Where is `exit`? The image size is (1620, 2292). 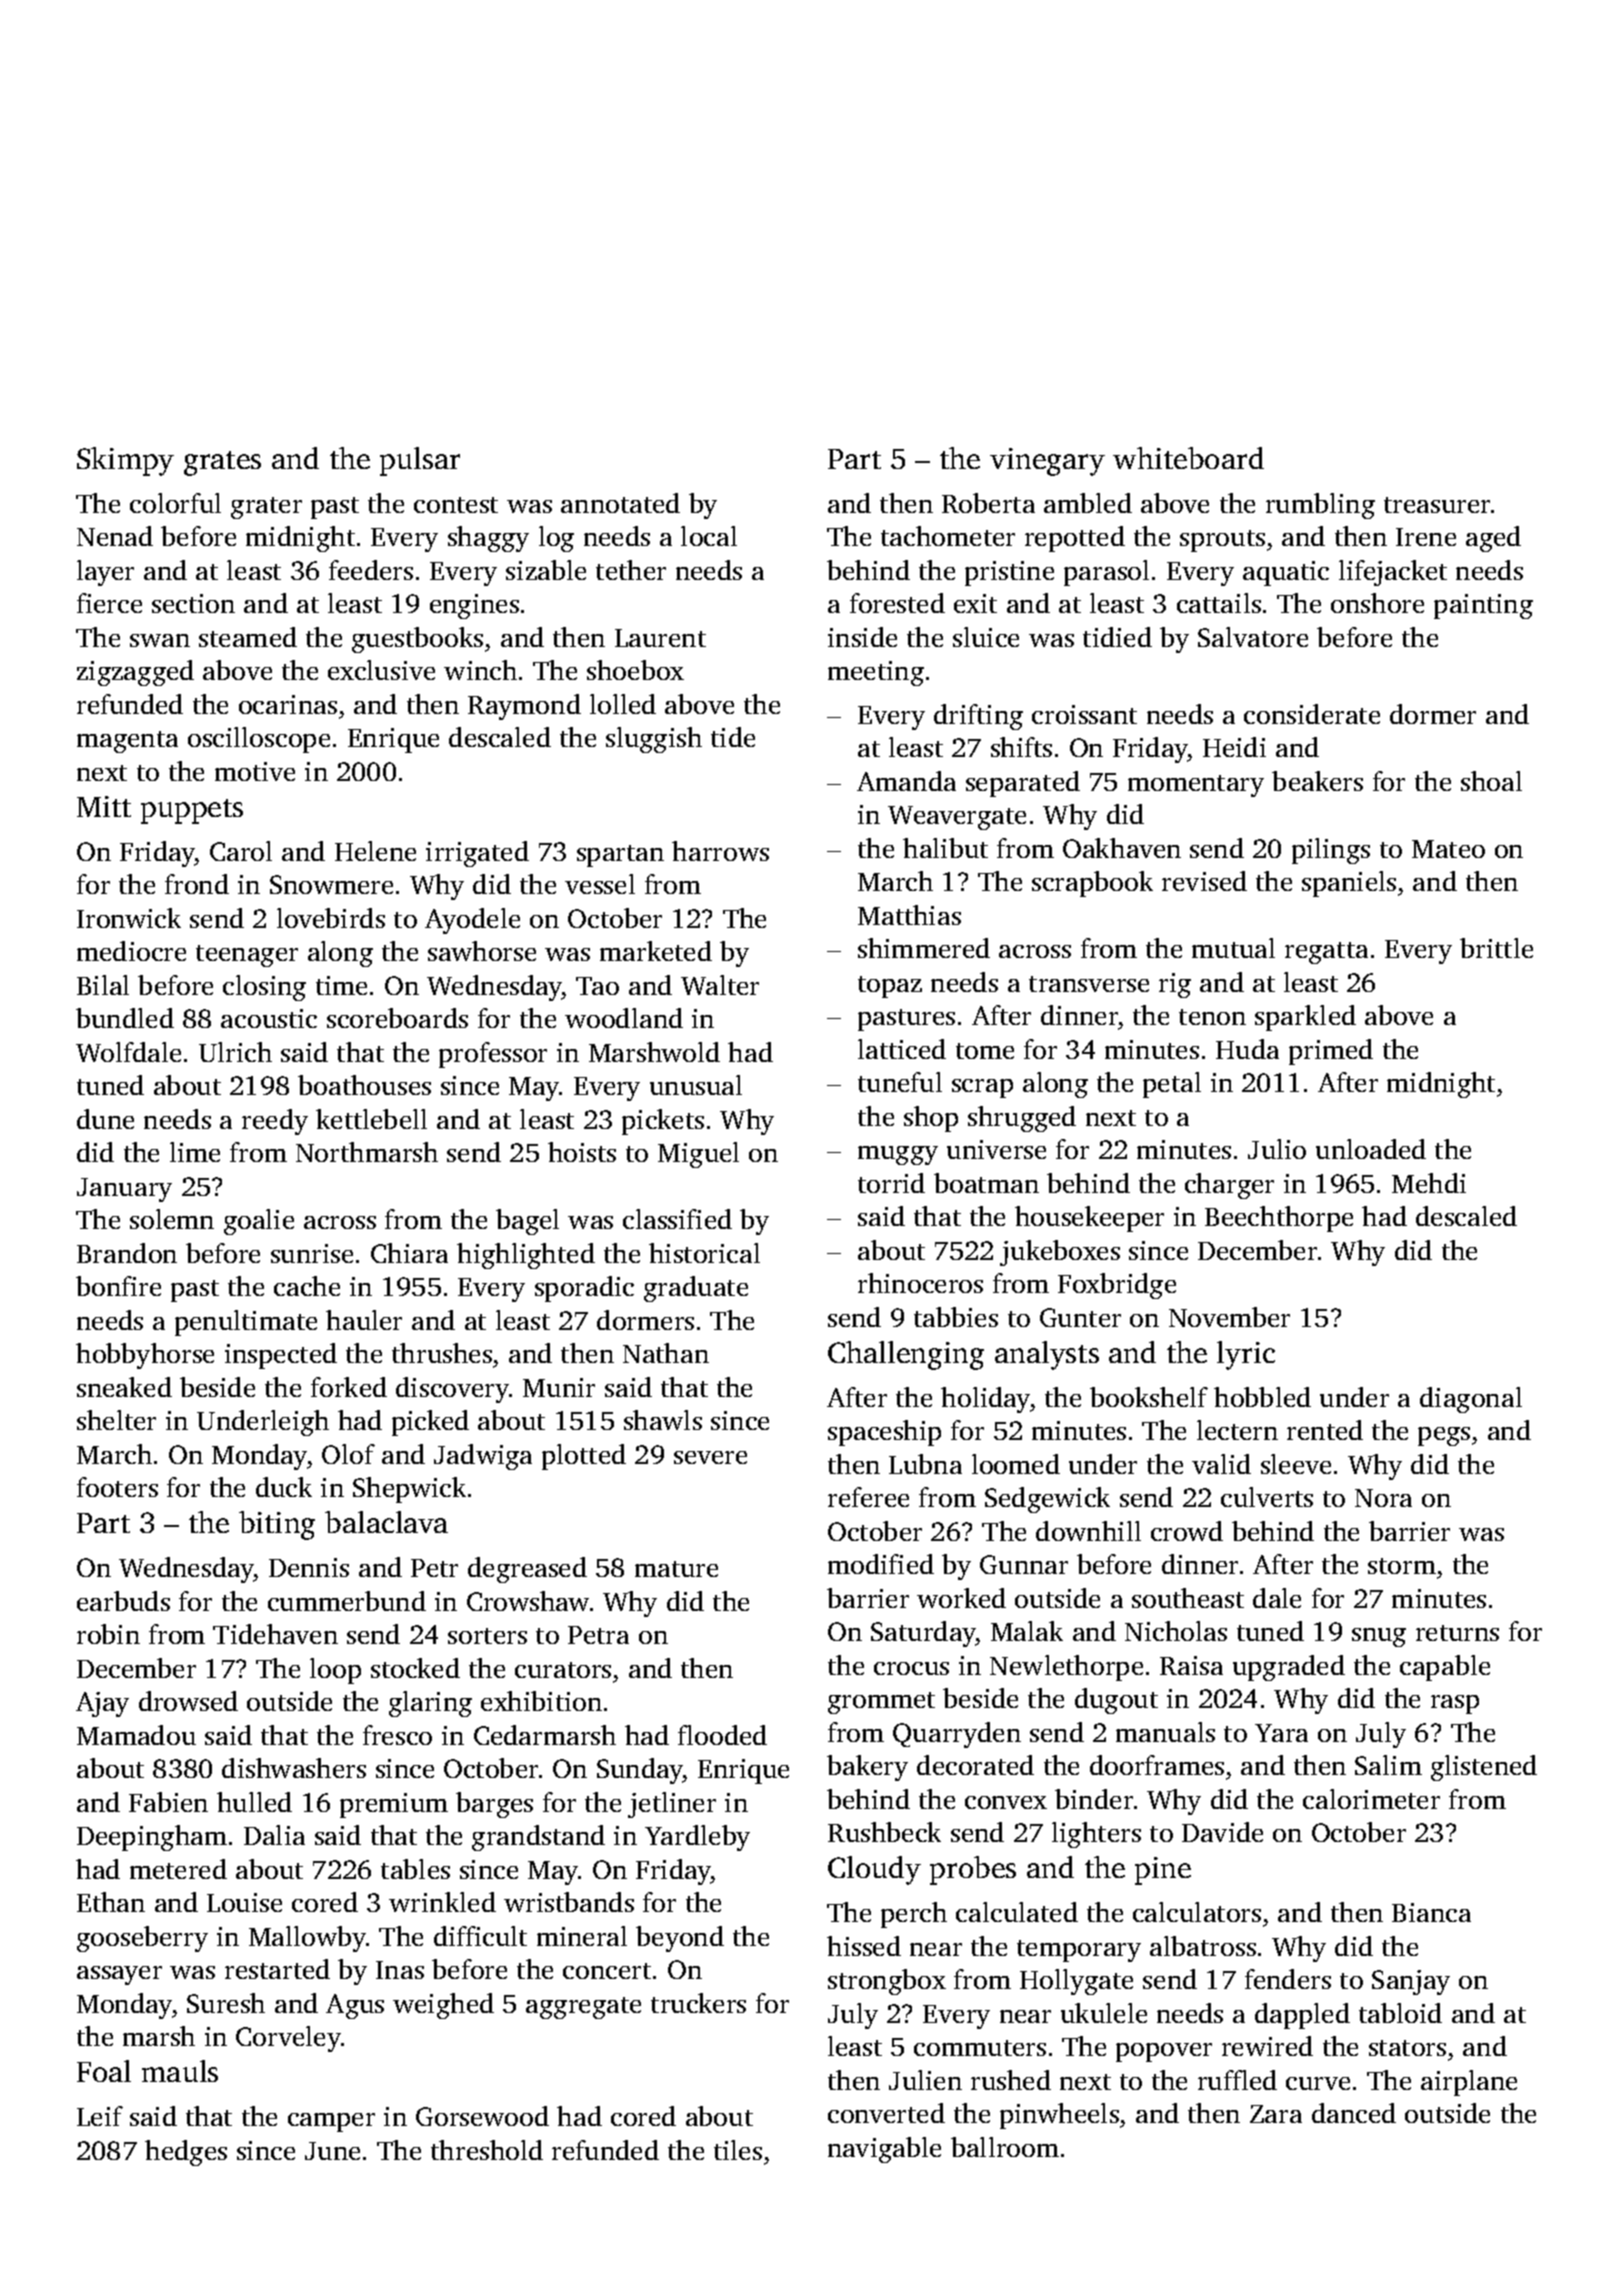 exit is located at coordinates (975, 603).
